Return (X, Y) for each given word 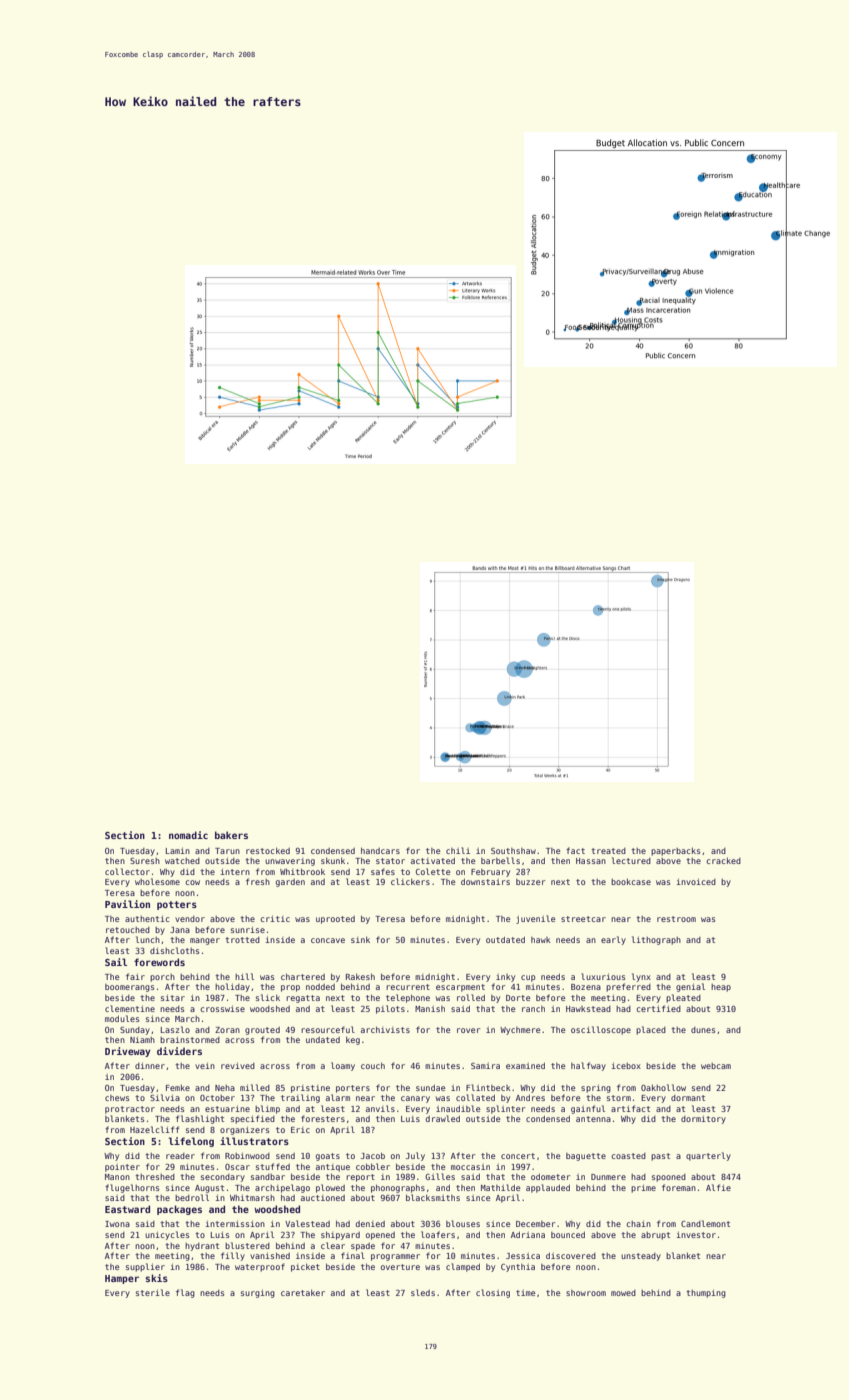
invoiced (696, 881)
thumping (706, 1293)
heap (721, 988)
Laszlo (175, 1029)
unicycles (167, 1235)
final (353, 1255)
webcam (716, 1066)
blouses (463, 1223)
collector (127, 871)
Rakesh (360, 976)
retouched (128, 930)
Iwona (117, 1224)
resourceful (328, 1029)
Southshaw (513, 851)
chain (638, 1223)
